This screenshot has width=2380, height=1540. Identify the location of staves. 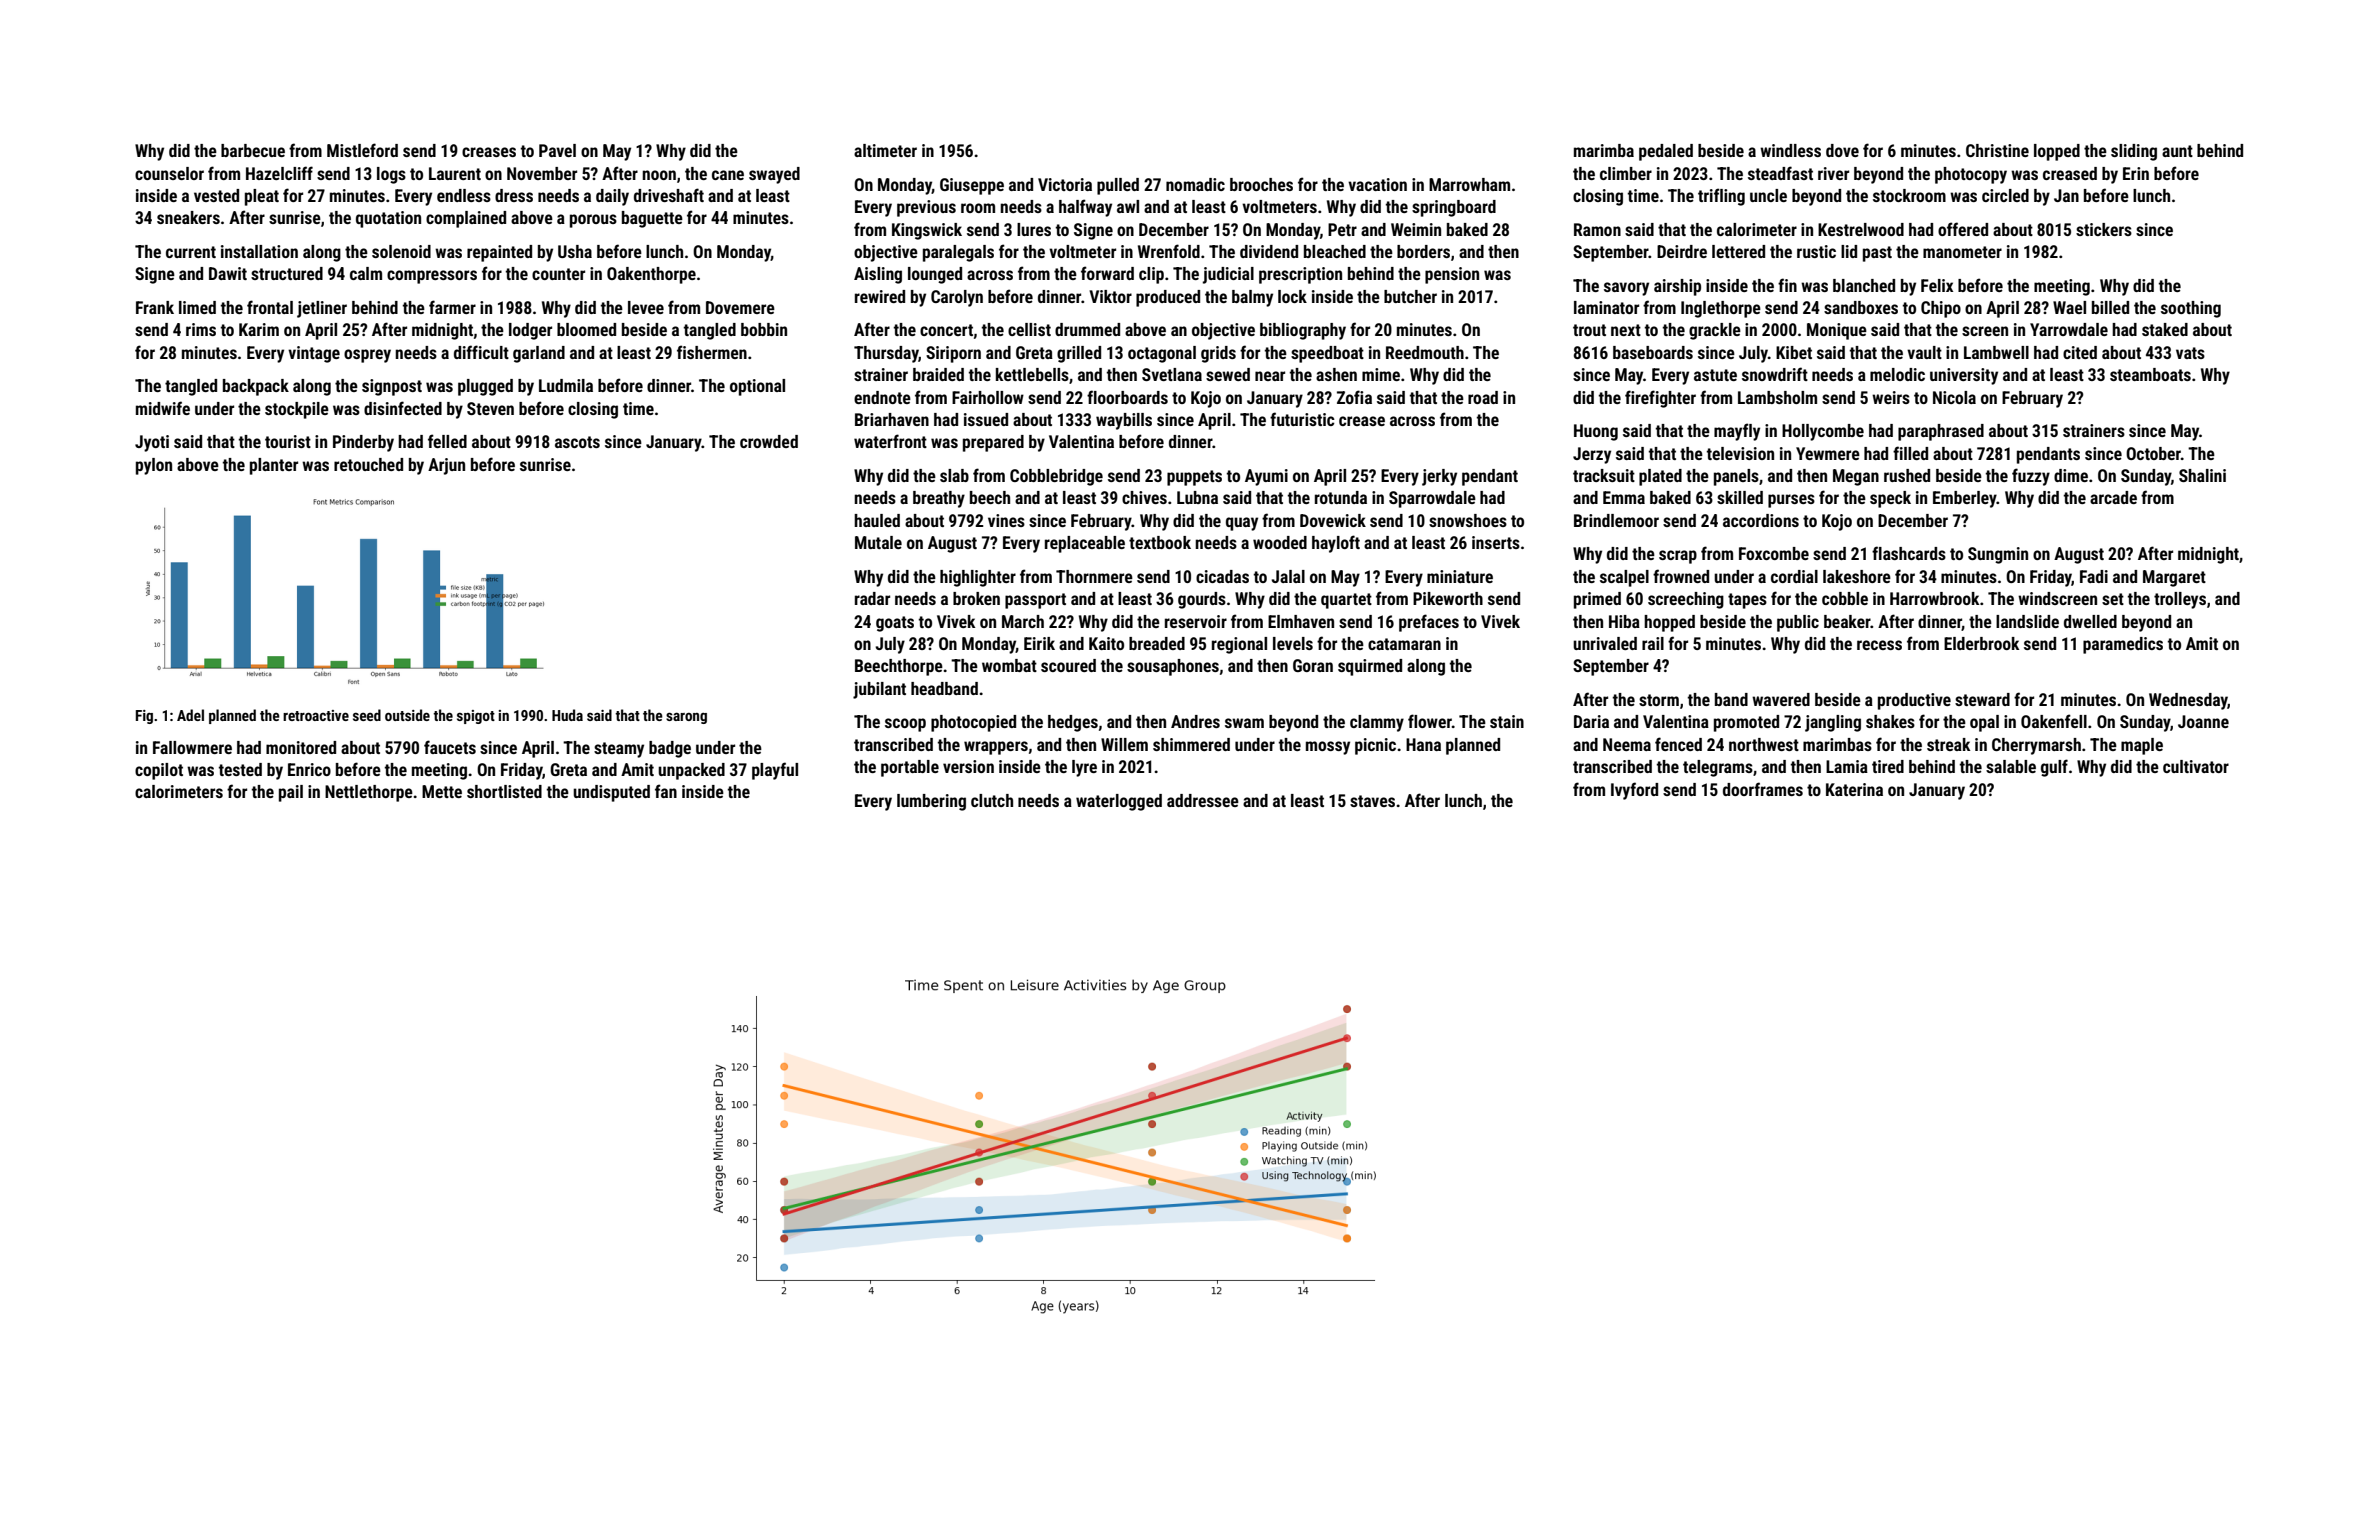
(1372, 801).
